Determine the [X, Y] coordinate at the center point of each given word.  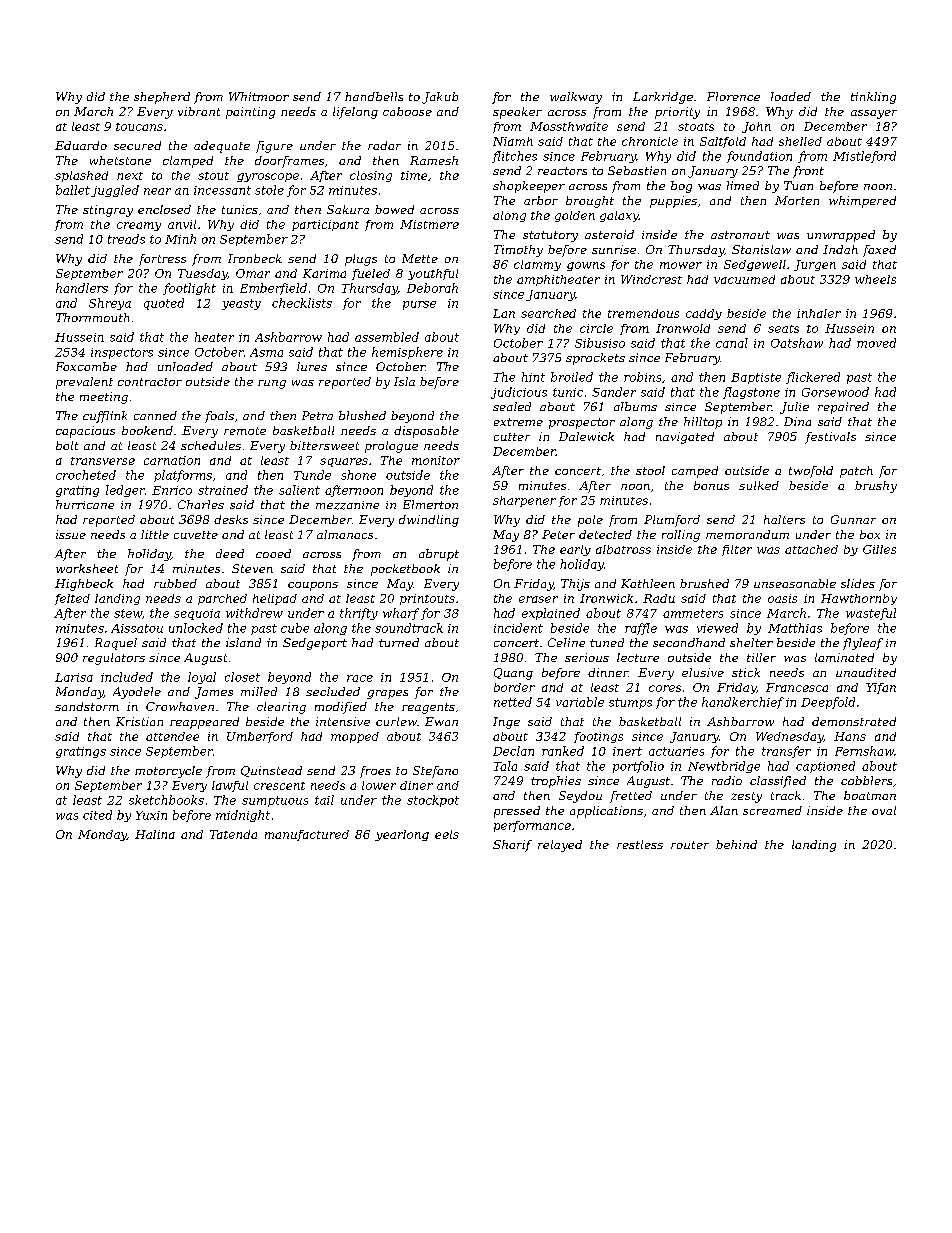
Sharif [512, 846]
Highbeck [84, 585]
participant [325, 225]
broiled [572, 377]
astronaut [740, 235]
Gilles [879, 549]
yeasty [241, 304]
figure [274, 147]
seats [783, 329]
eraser [538, 599]
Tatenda [233, 834]
